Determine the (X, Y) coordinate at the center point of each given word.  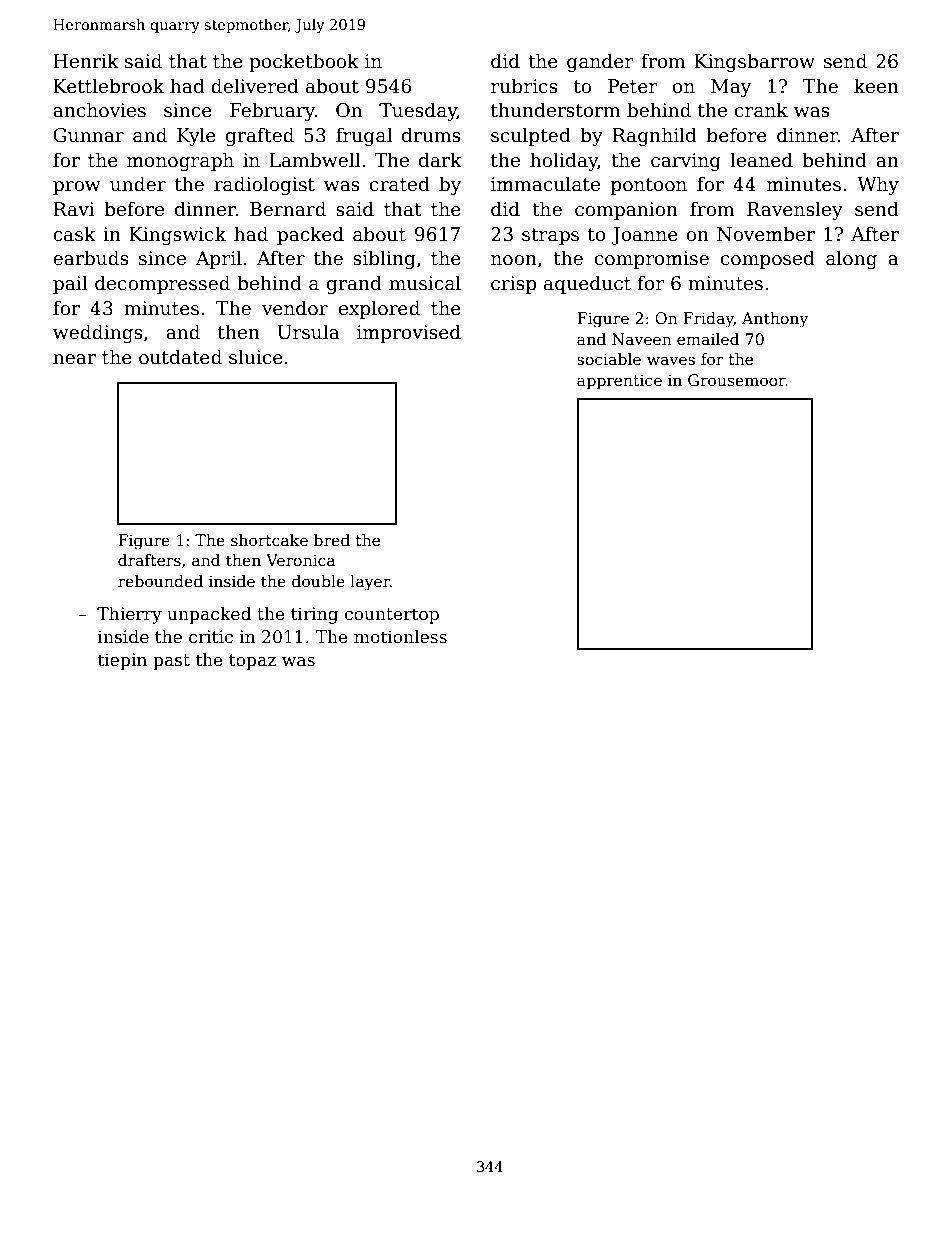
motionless (400, 637)
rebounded (160, 581)
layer (370, 583)
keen (876, 86)
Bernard (288, 209)
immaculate (545, 184)
